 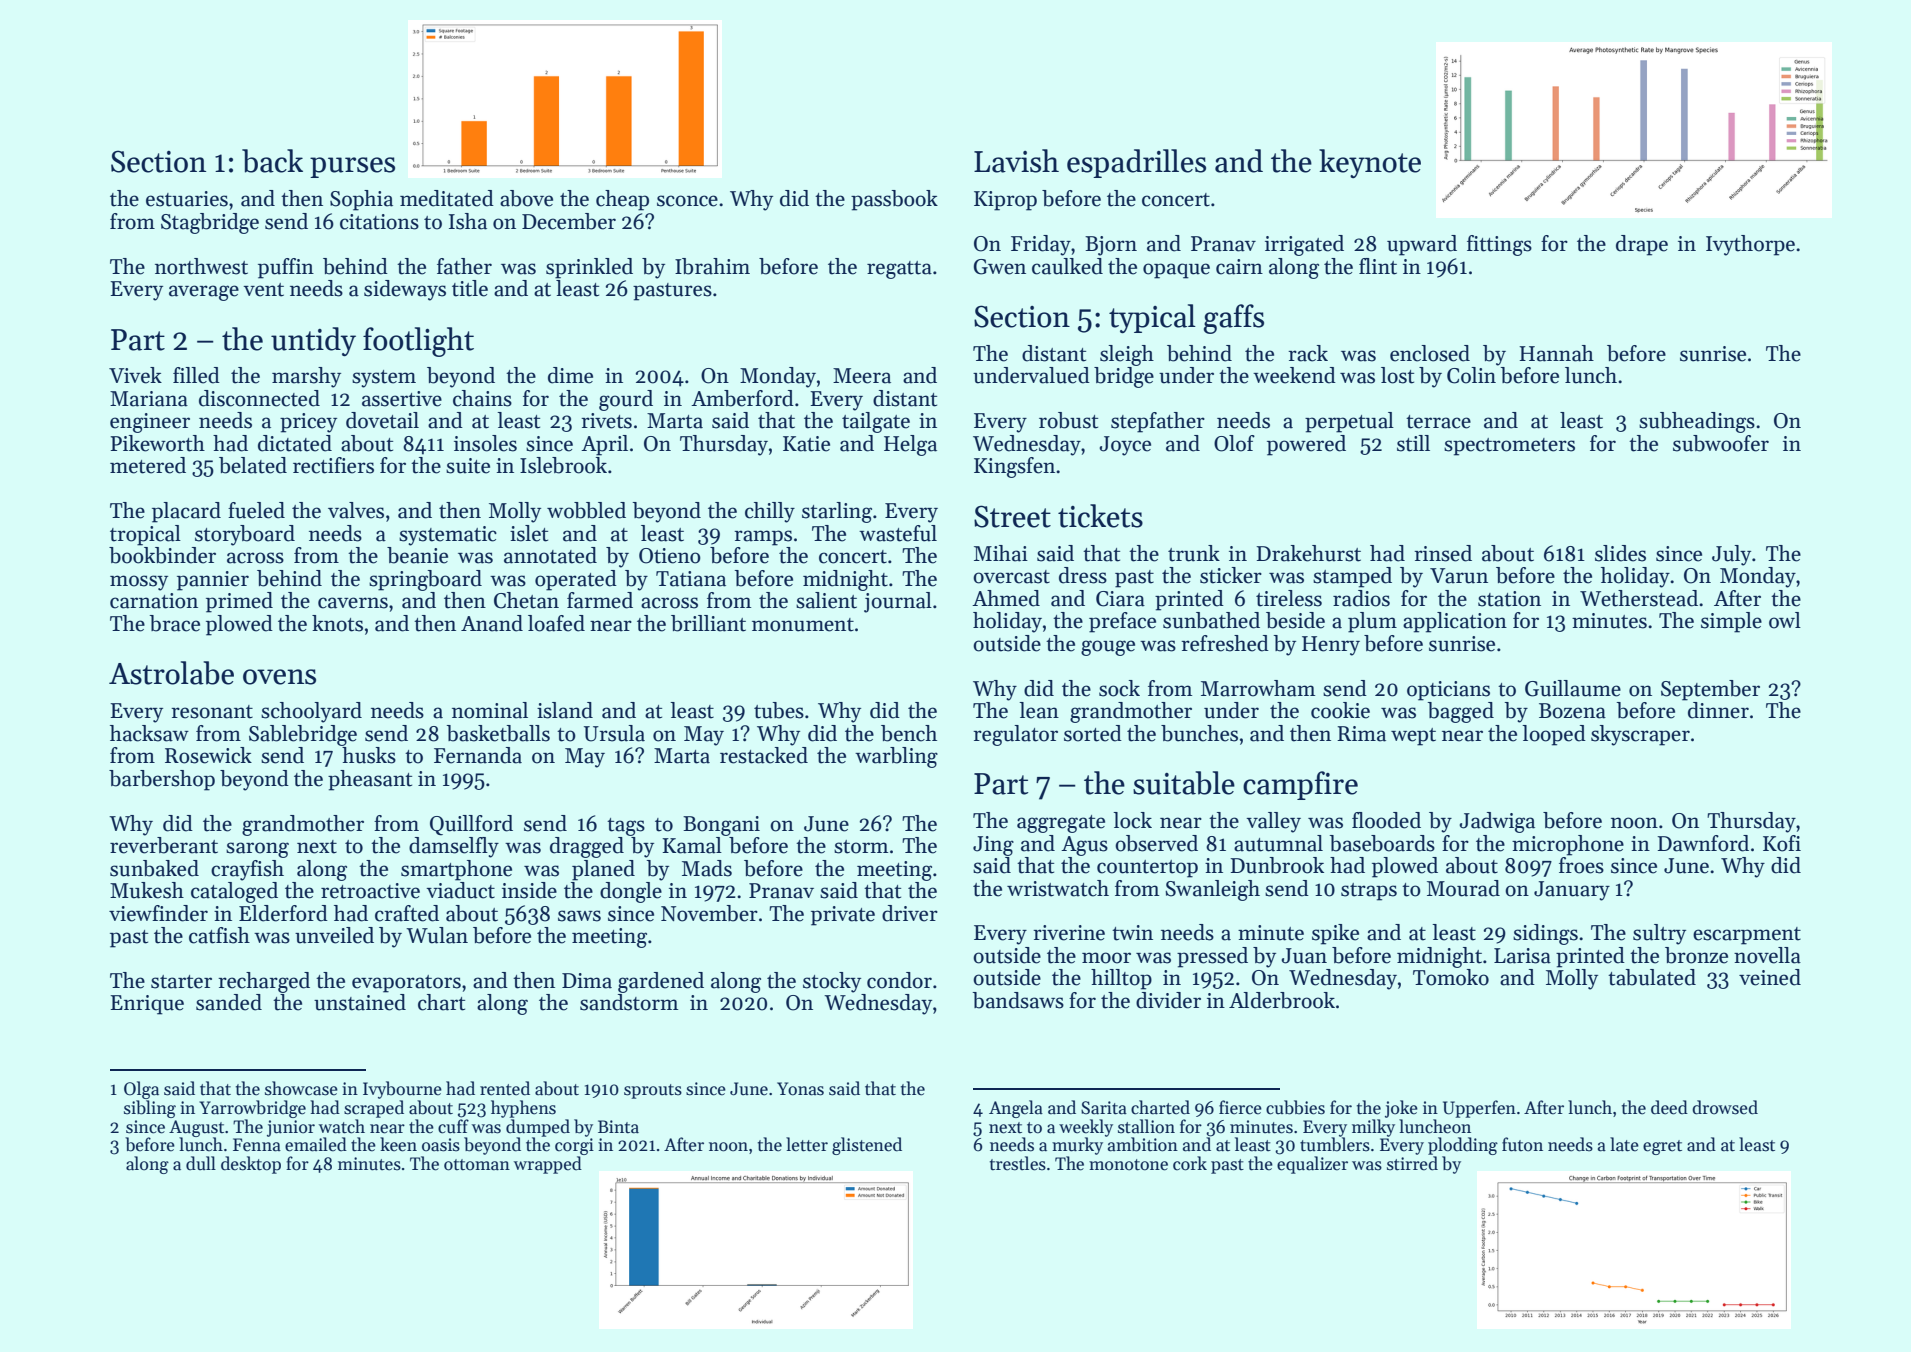 I want to click on slides, so click(x=1620, y=553).
